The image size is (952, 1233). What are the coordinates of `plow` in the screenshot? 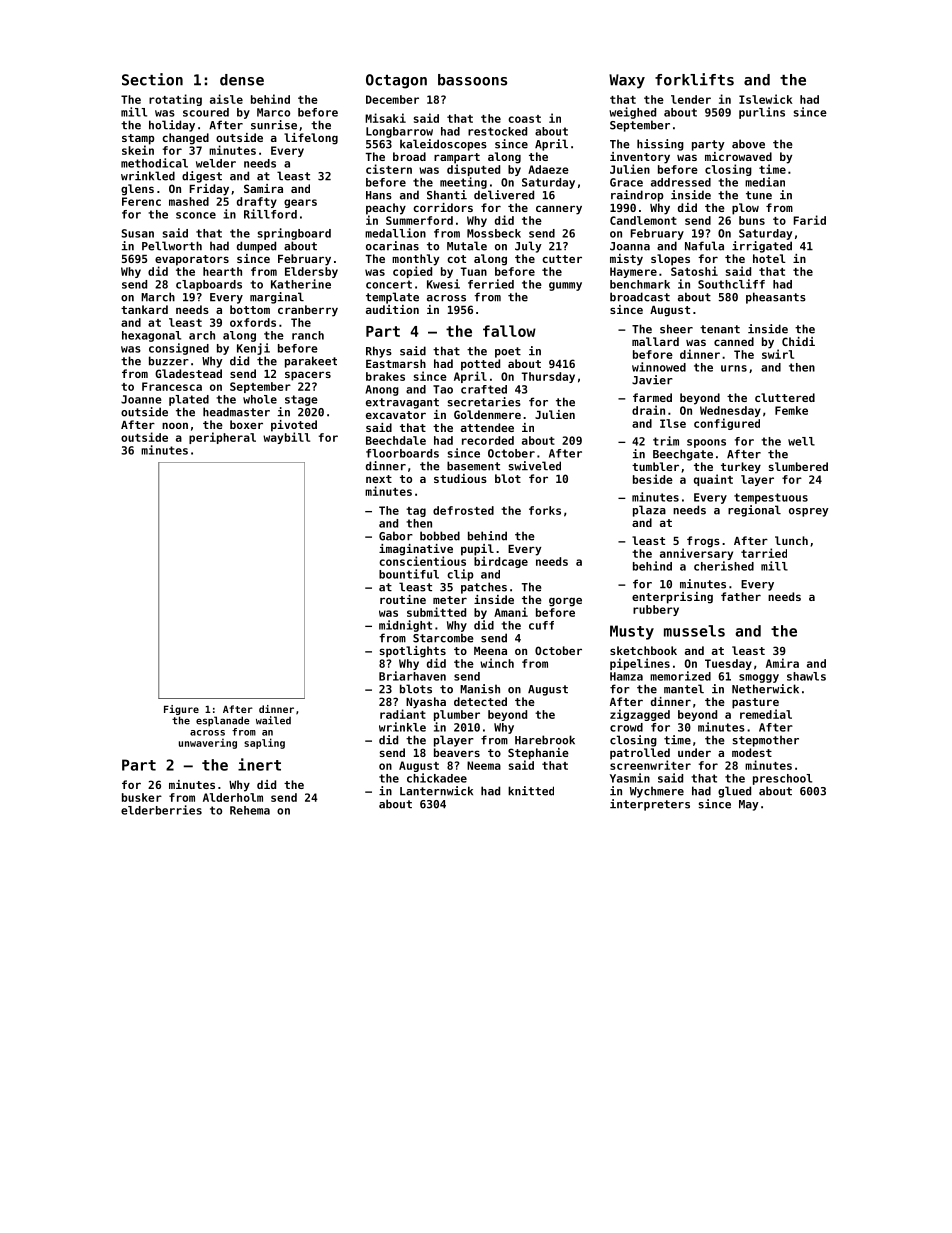 It's located at (745, 209).
